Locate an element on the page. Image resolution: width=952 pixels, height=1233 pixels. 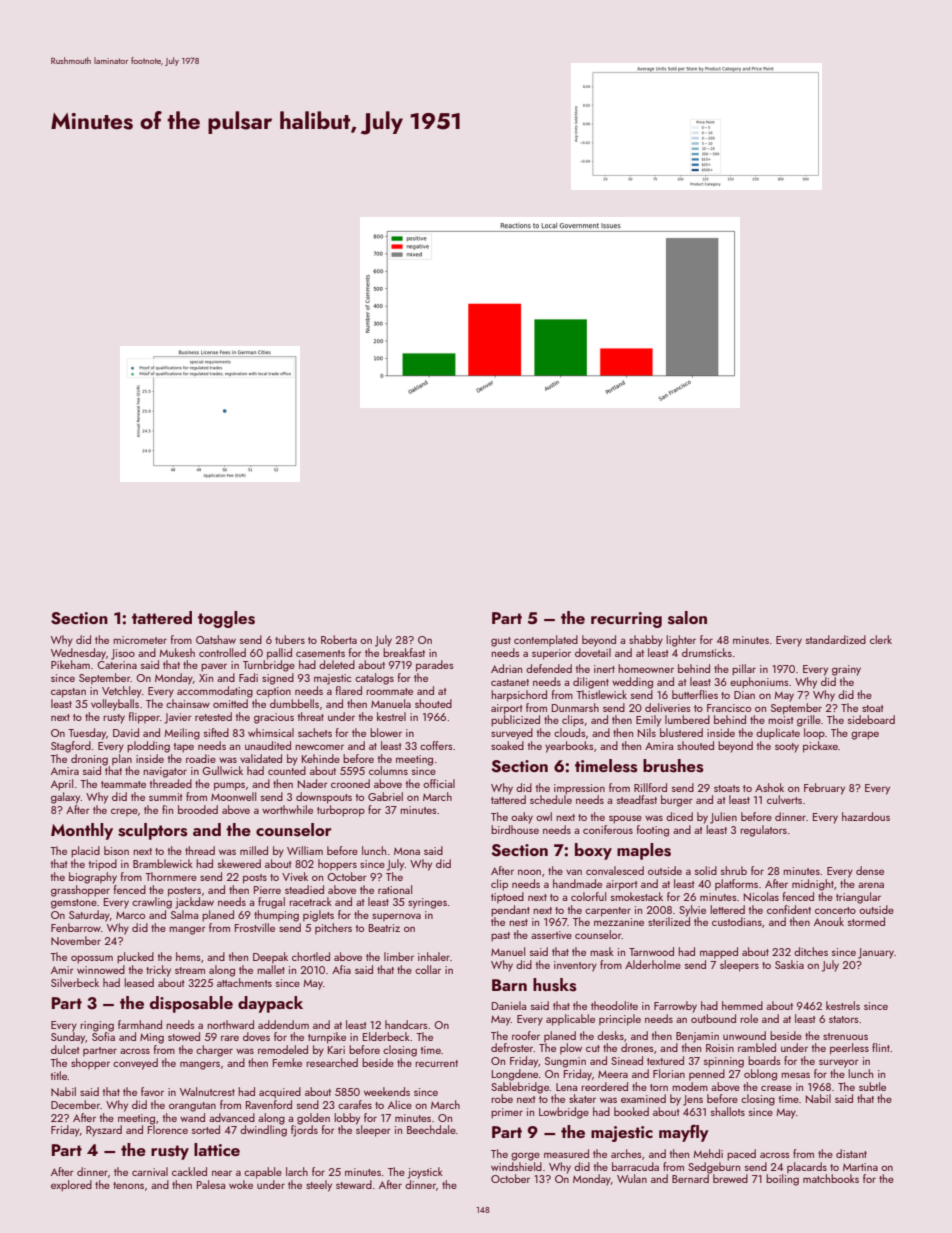
handcars is located at coordinates (406, 1024).
